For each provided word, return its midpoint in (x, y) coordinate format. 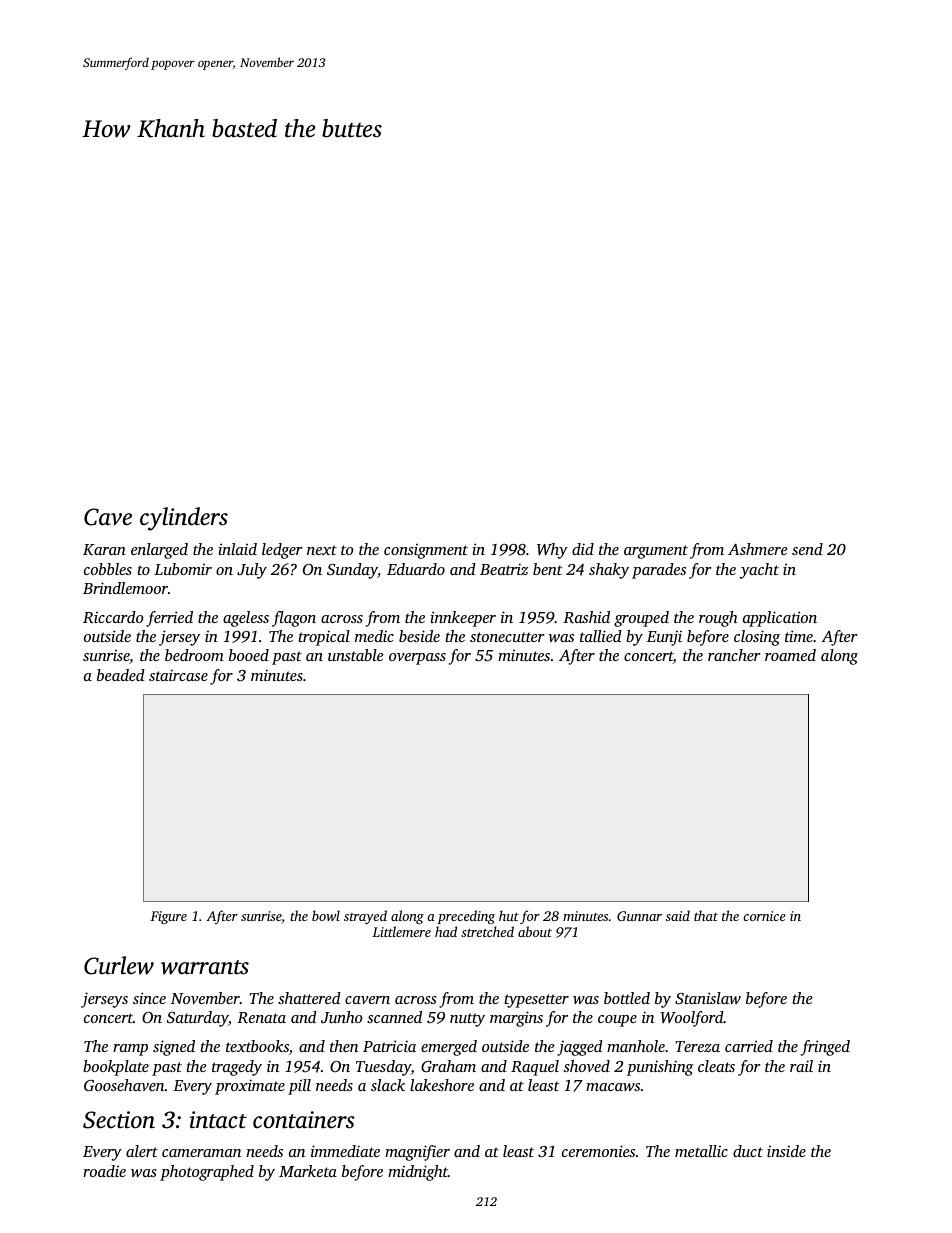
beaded (121, 675)
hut (509, 915)
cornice (764, 916)
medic (374, 636)
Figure (168, 917)
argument (656, 552)
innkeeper (463, 619)
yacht (759, 571)
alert (142, 1151)
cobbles (108, 569)
